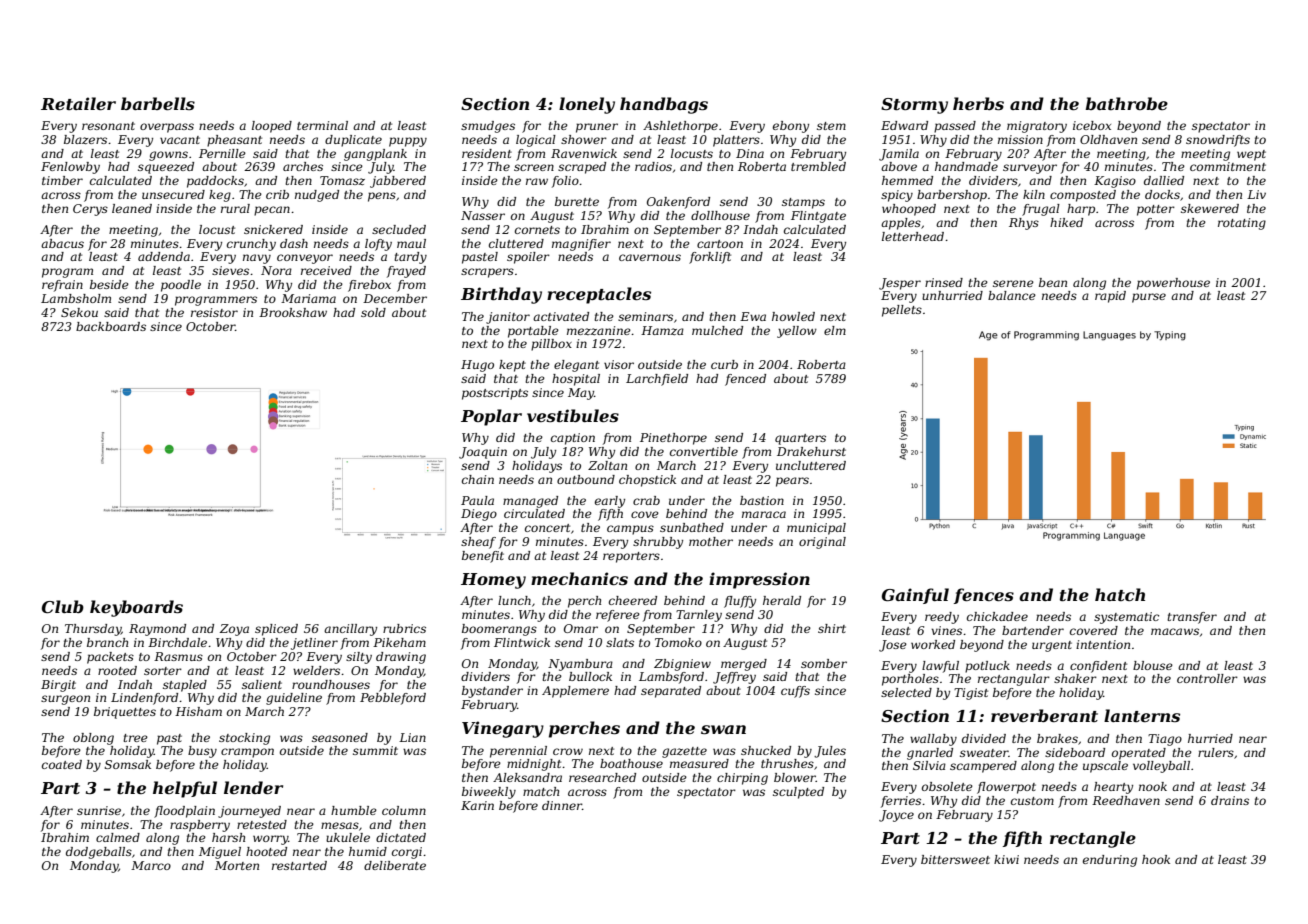  Describe the element at coordinates (220, 853) in the page. I see `Miguel` at that location.
